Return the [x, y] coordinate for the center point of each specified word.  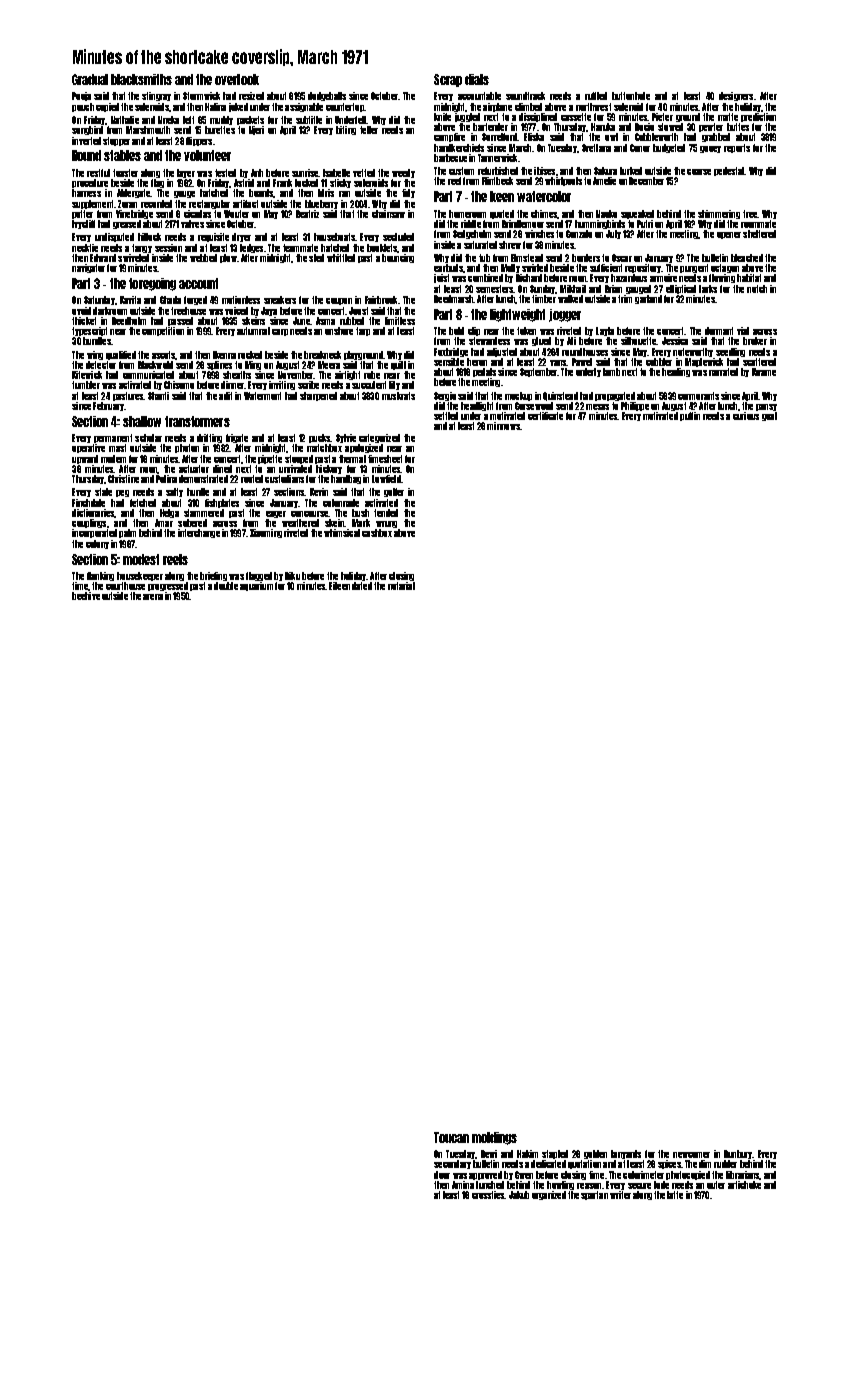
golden [595, 1154]
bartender [490, 127]
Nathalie [125, 120]
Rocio [644, 127]
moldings [494, 1138]
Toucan [451, 1137]
